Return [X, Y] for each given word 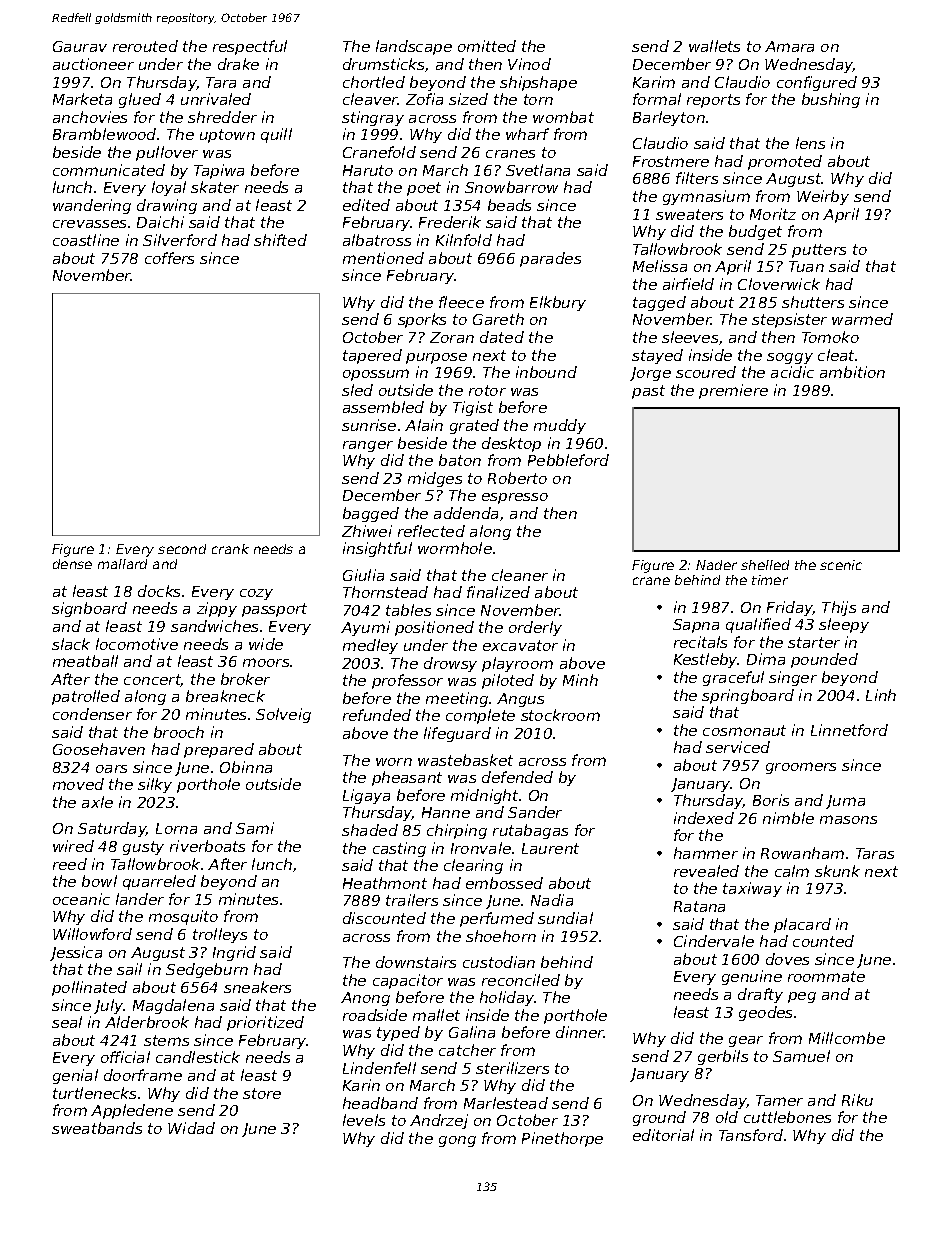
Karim [654, 82]
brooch [179, 732]
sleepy [844, 625]
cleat [837, 355]
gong [457, 1141]
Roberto [517, 478]
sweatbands [97, 1128]
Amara [789, 46]
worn [394, 762]
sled [357, 390]
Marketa [82, 99]
